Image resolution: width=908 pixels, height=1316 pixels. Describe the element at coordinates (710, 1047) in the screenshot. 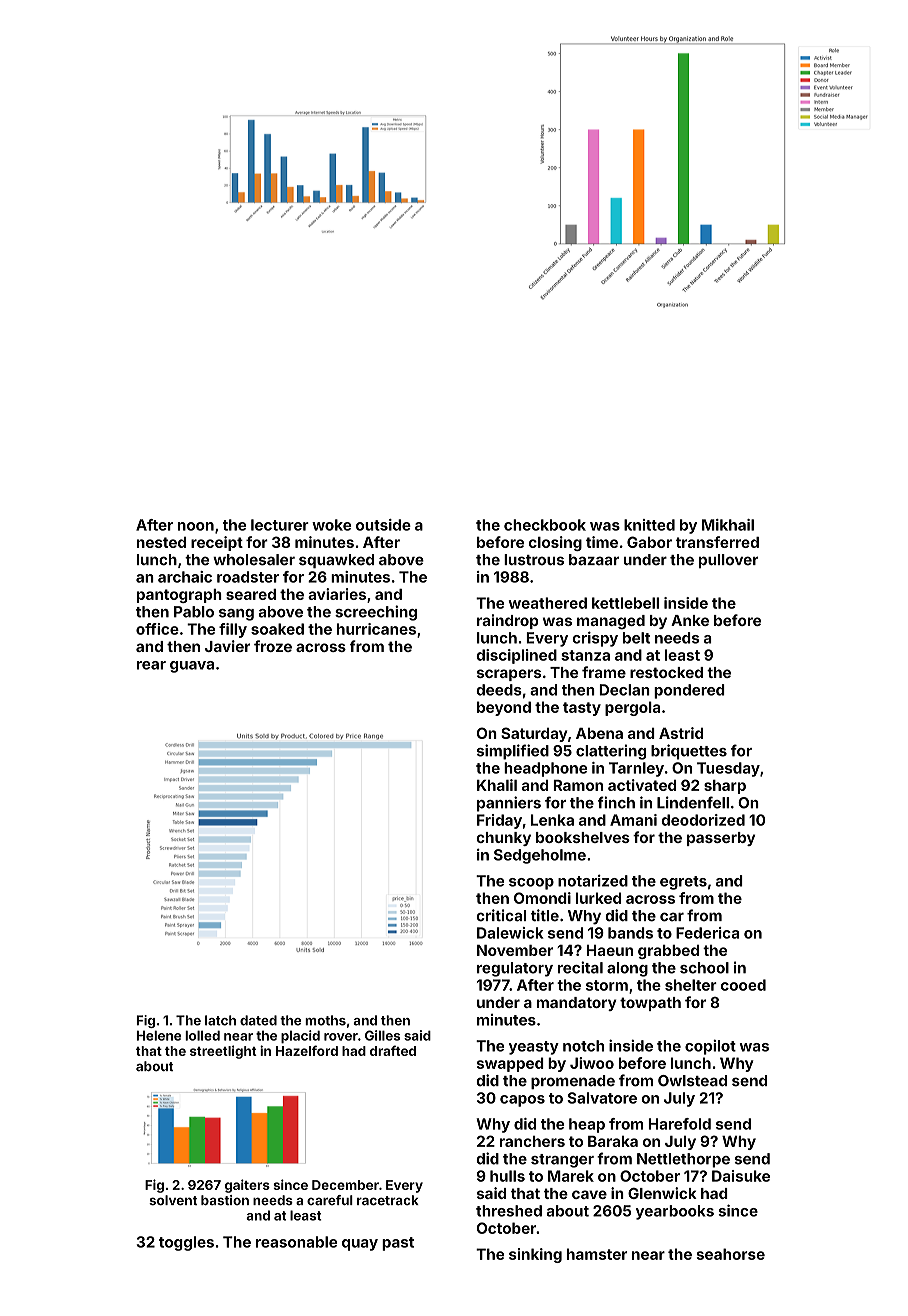

I see `copilot` at that location.
